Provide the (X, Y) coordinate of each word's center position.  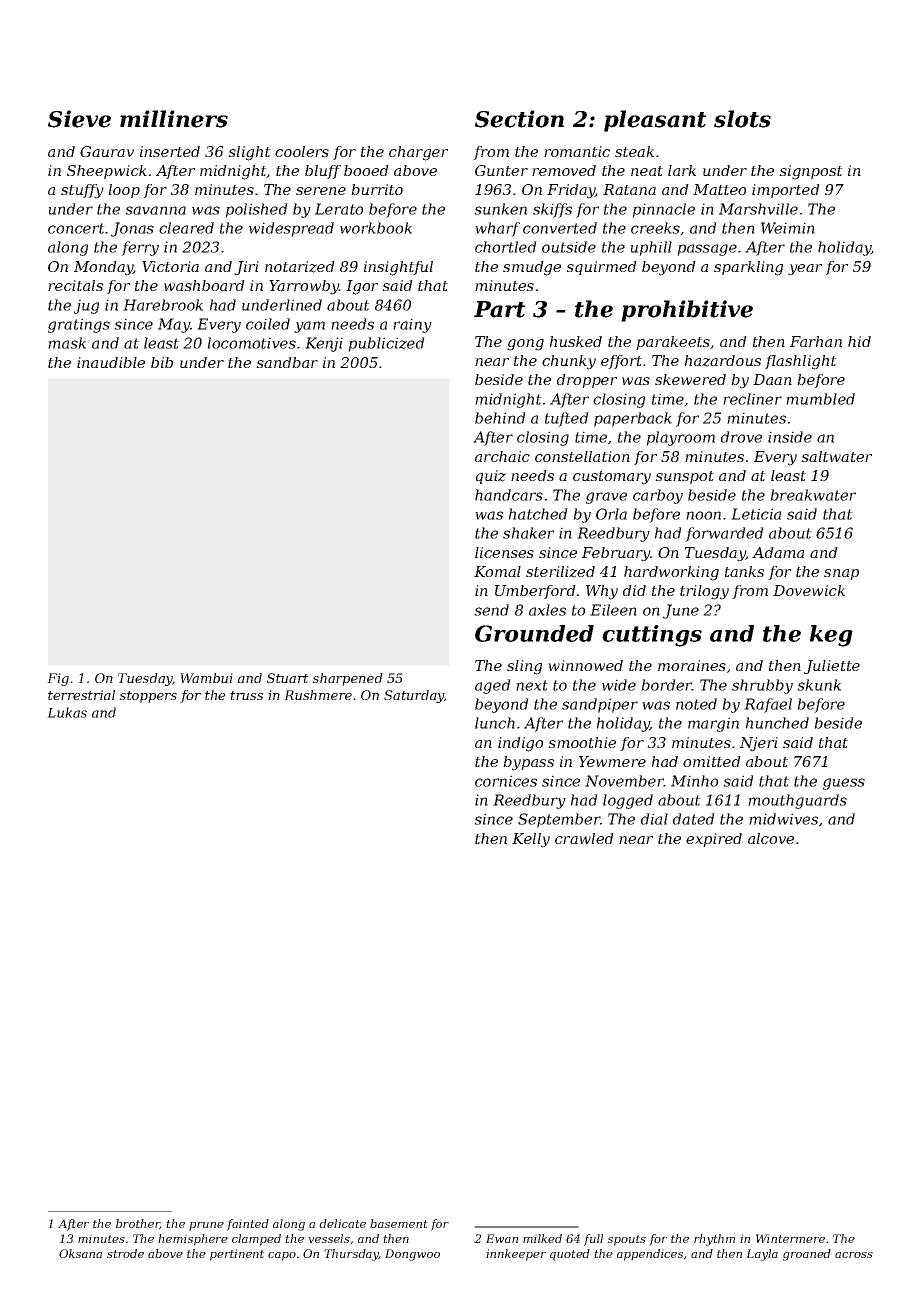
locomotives (251, 343)
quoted (570, 1255)
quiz (491, 477)
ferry (140, 248)
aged (493, 686)
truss (247, 695)
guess (844, 784)
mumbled (820, 399)
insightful (398, 268)
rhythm (714, 1240)
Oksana (80, 1253)
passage (707, 250)
